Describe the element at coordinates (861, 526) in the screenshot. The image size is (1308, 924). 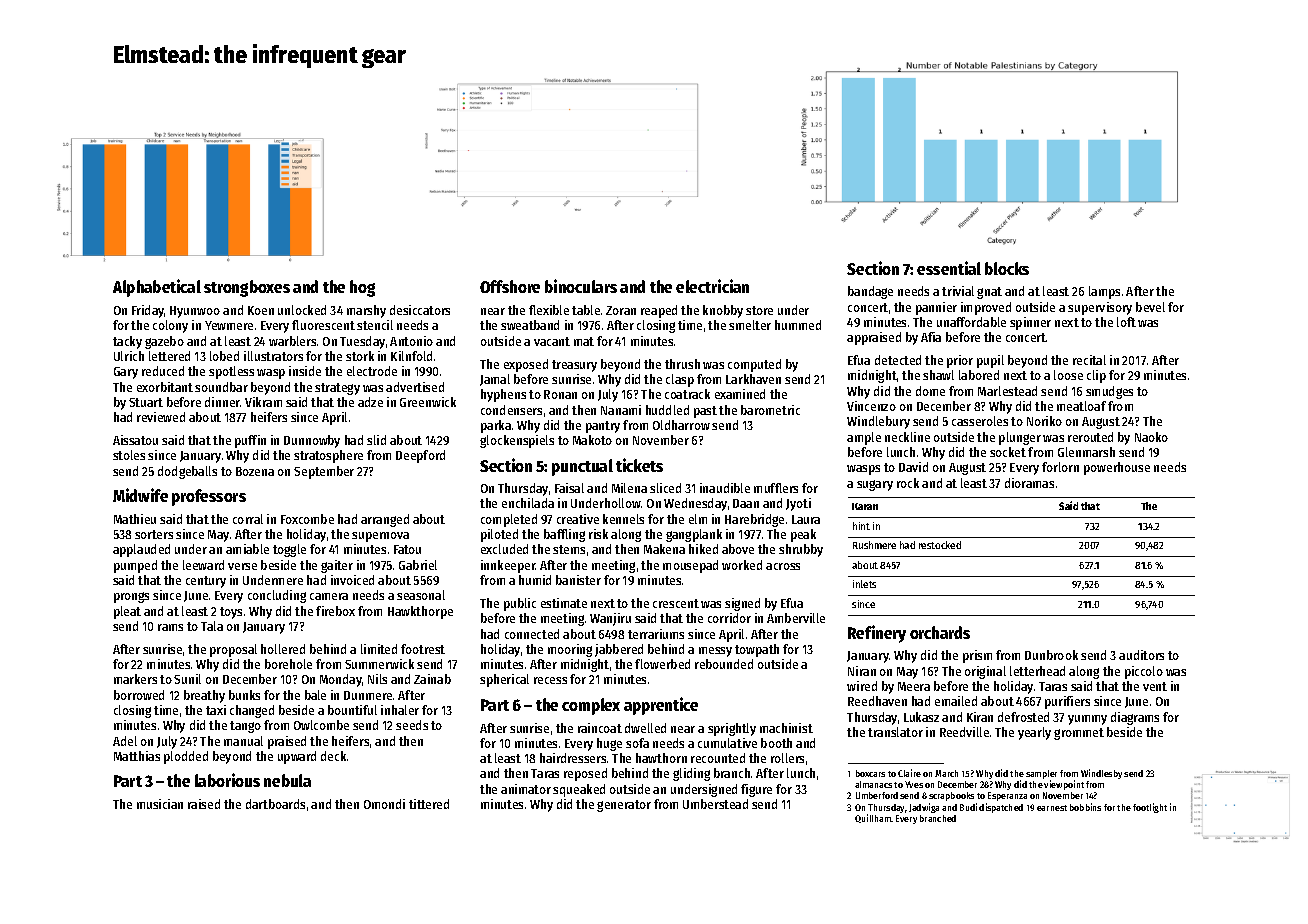
I see `hint` at that location.
